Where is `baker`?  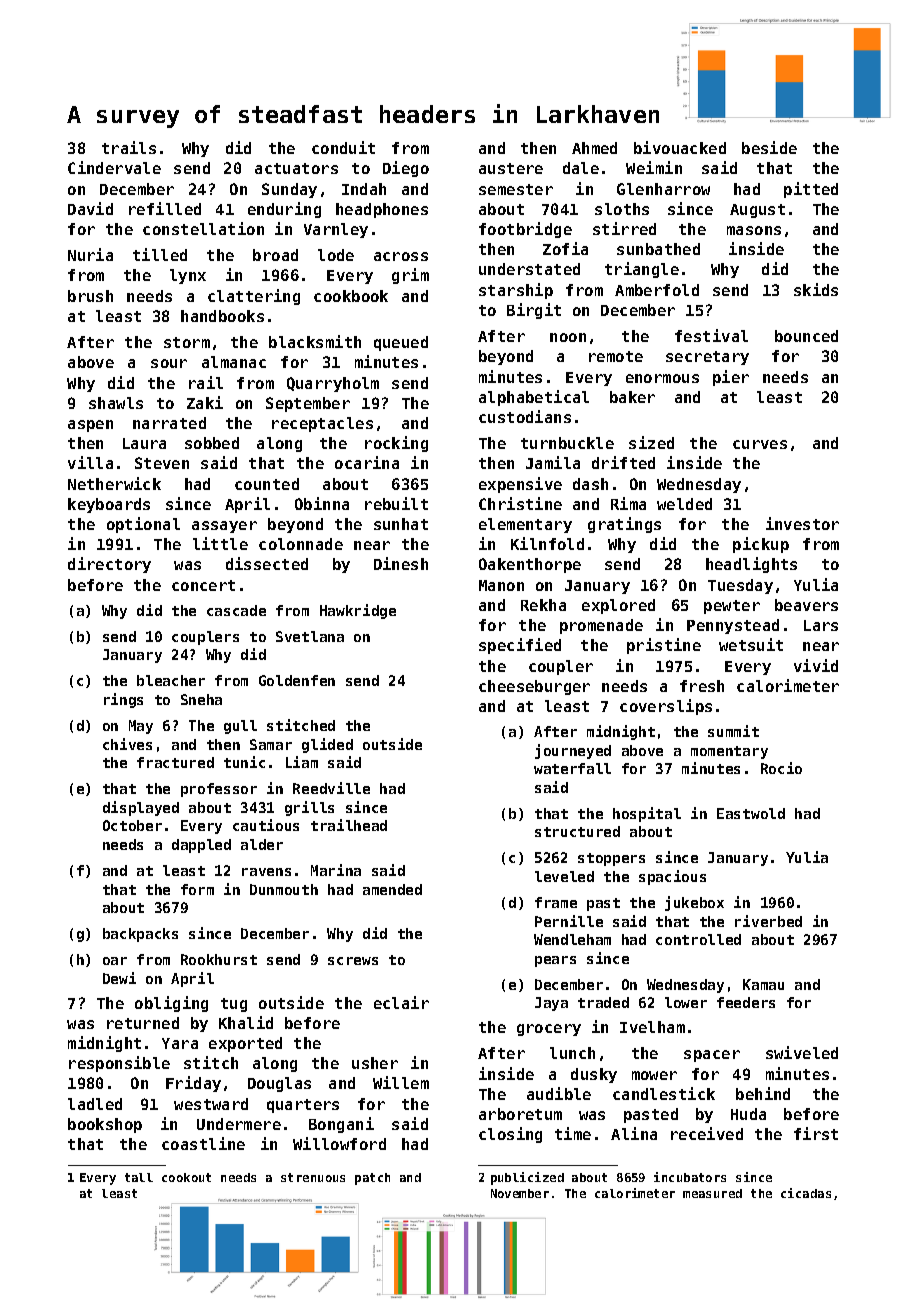 baker is located at coordinates (632, 397).
